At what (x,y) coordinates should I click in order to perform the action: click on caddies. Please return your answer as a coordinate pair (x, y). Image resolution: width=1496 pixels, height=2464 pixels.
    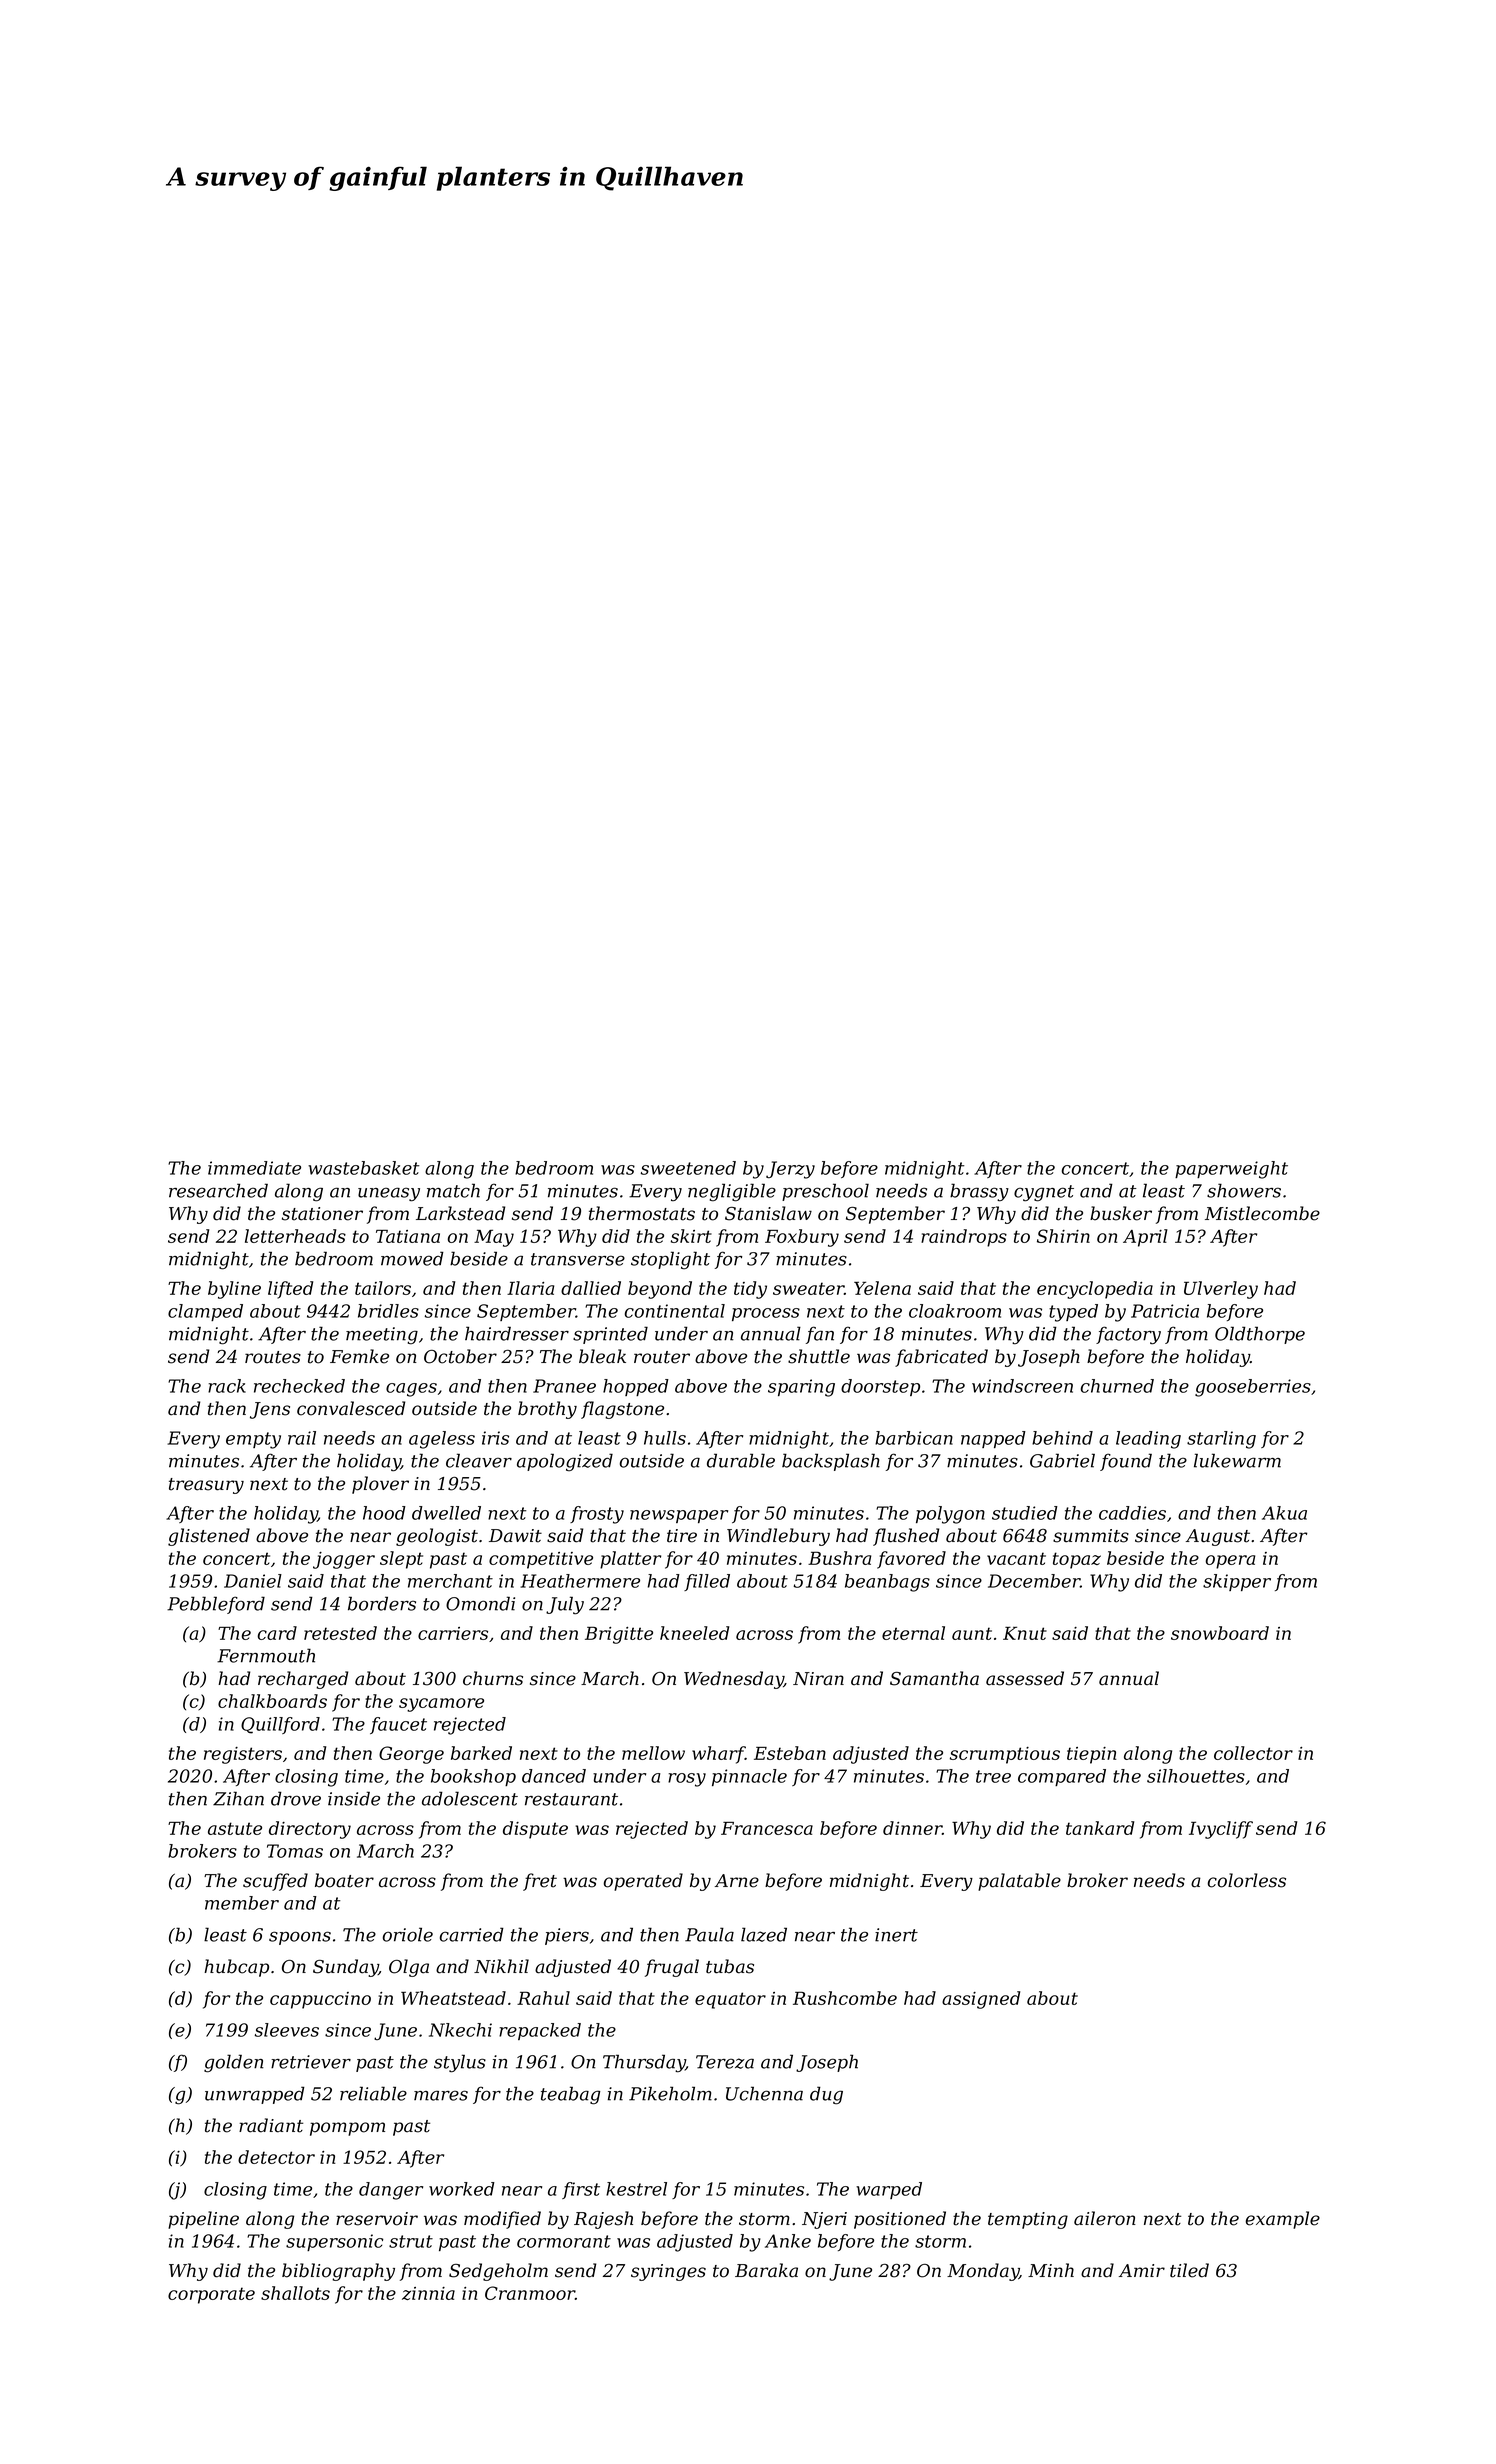
    Looking at the image, I should click on (1132, 1513).
